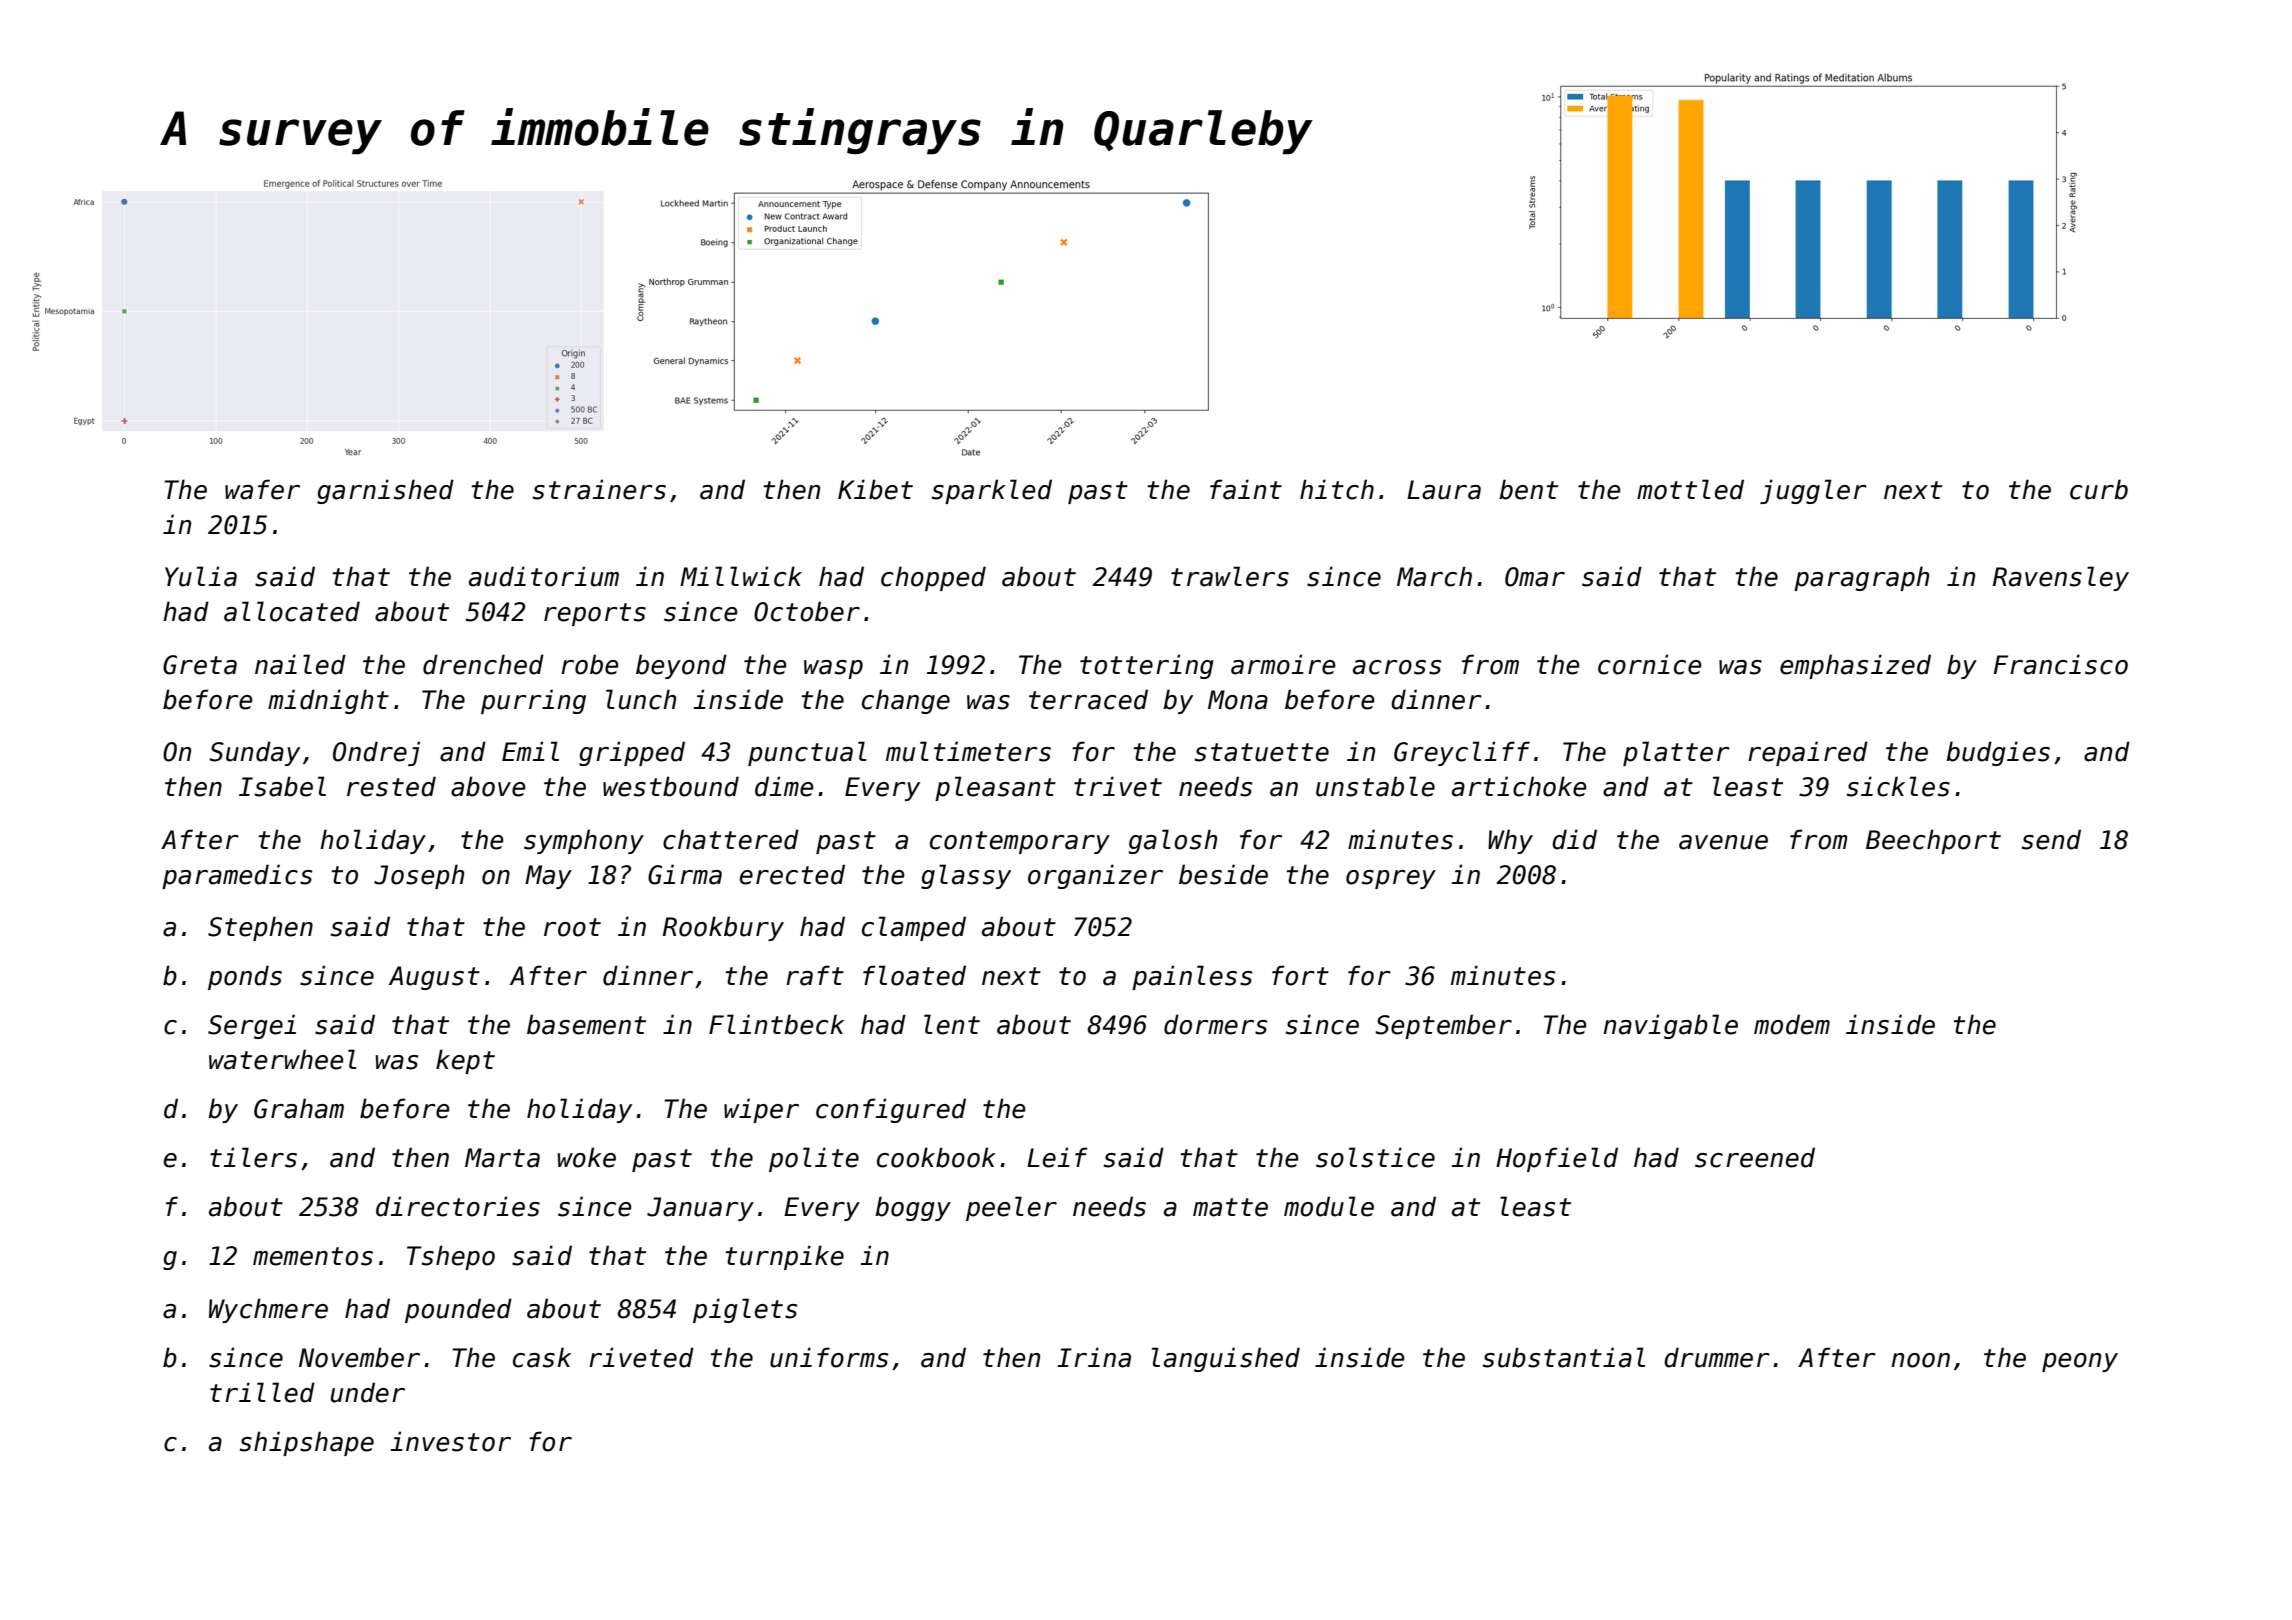 This image has width=2292, height=1620. Describe the element at coordinates (933, 578) in the image. I see `chopped` at that location.
